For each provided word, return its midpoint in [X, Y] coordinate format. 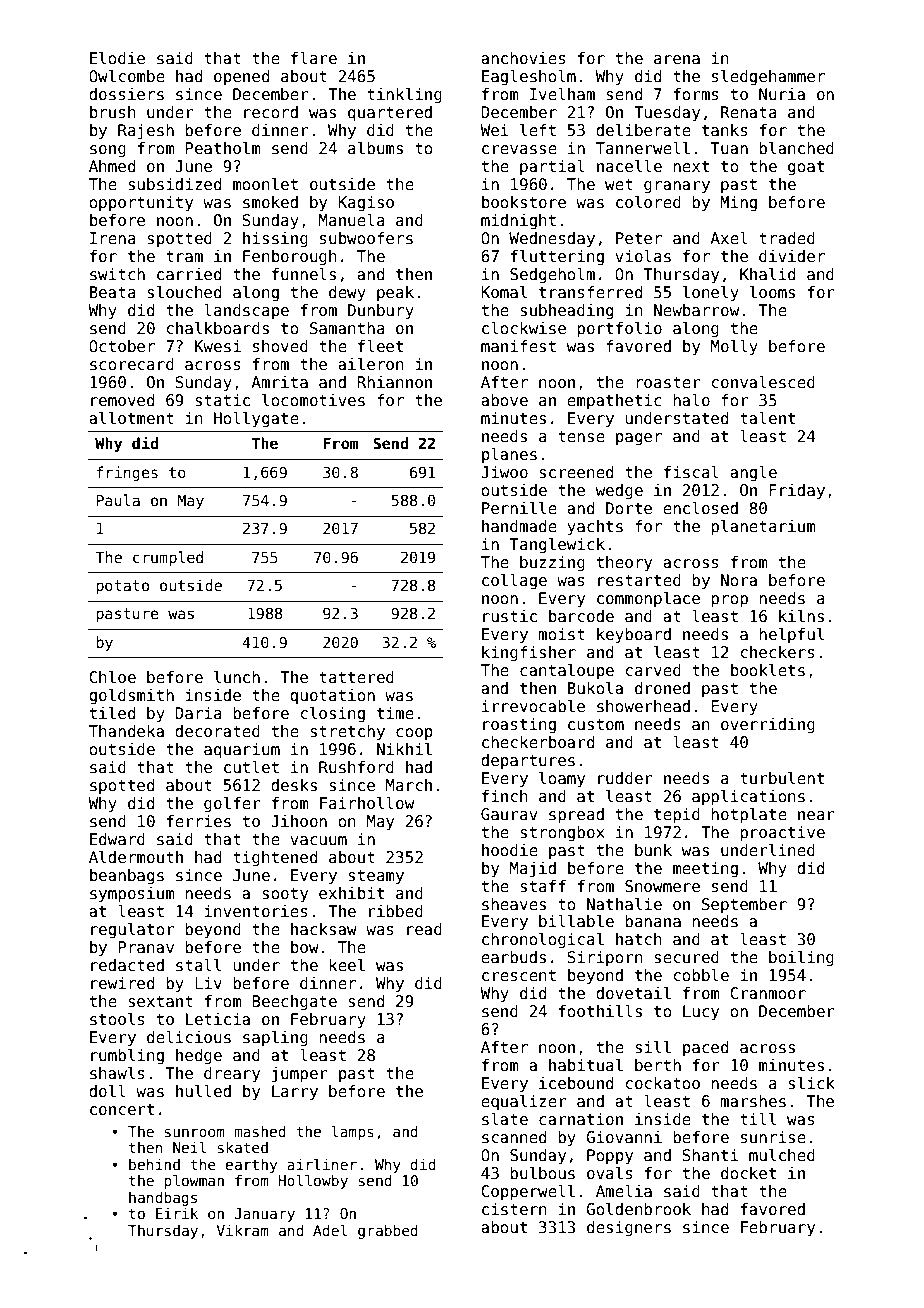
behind [154, 1164]
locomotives [313, 400]
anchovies [523, 58]
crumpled [168, 558]
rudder [625, 778]
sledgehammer [768, 77]
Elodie [117, 58]
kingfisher [529, 653]
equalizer [524, 1102]
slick [811, 1083]
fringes [127, 473]
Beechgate [294, 1002]
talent [767, 418]
